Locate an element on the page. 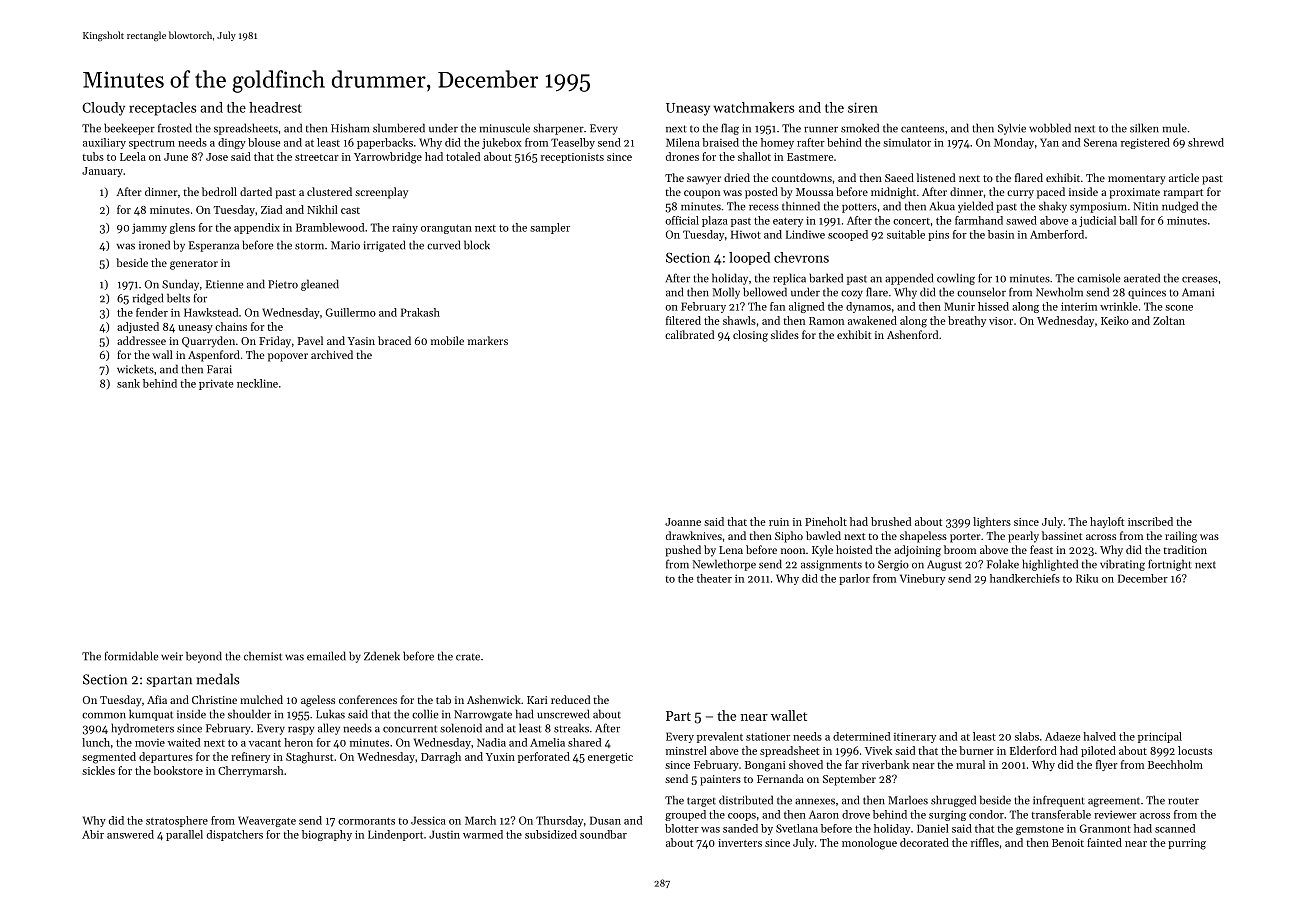 This document has height=924, width=1308. Darragh is located at coordinates (441, 758).
